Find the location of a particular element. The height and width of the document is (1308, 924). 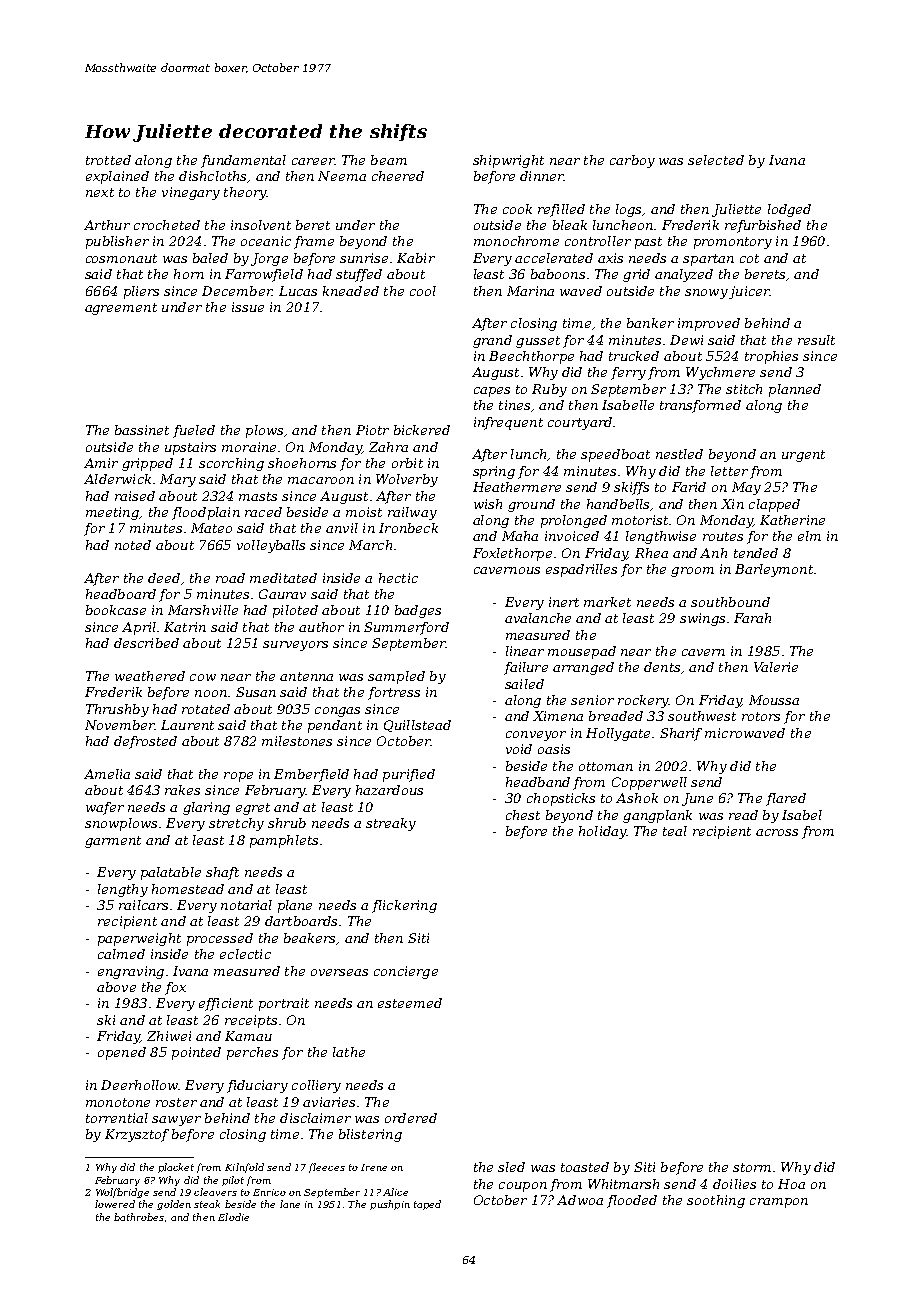

Elodie is located at coordinates (233, 1217).
